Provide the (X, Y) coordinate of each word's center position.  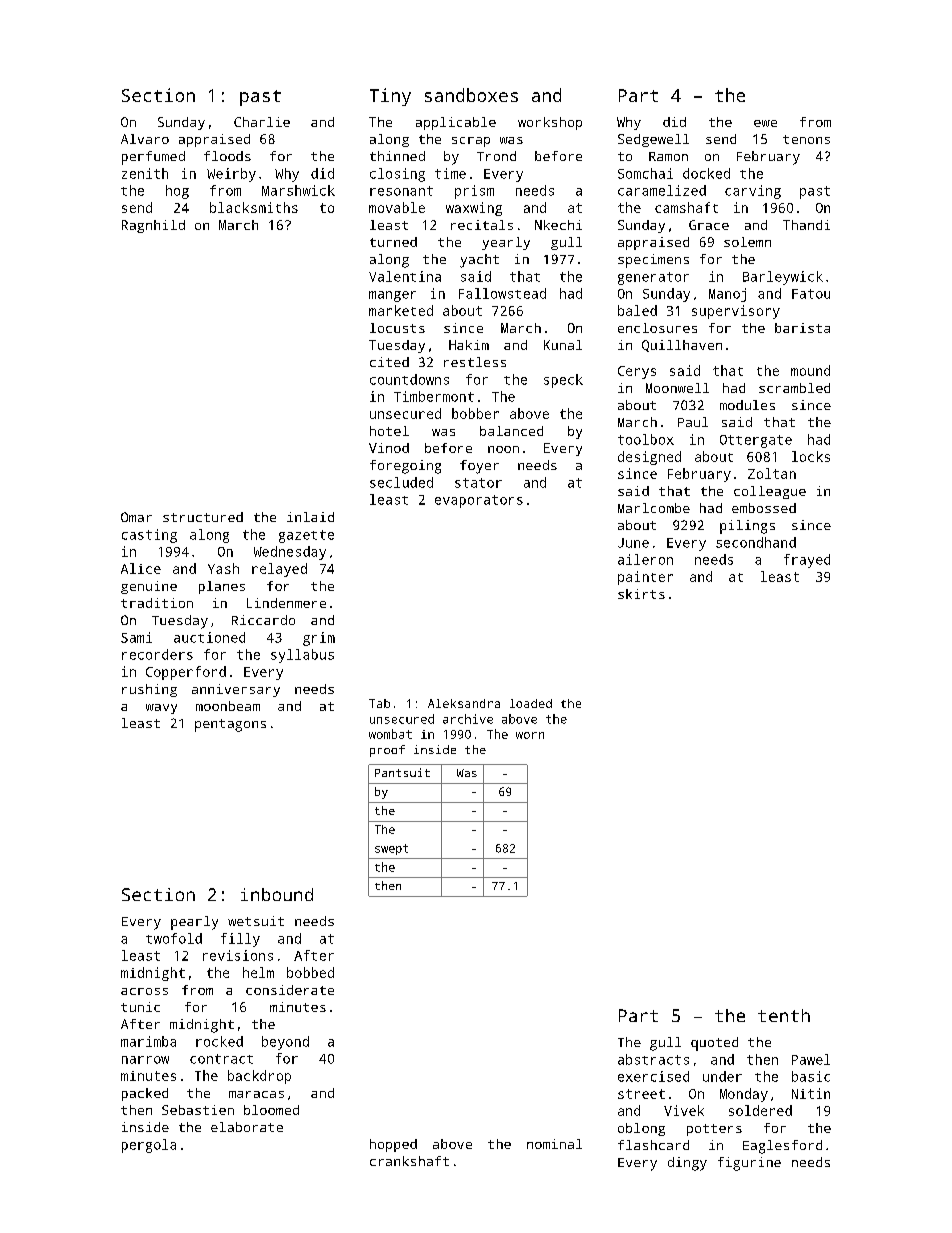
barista (802, 328)
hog (177, 192)
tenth (784, 1015)
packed (145, 1094)
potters (714, 1130)
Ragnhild (153, 226)
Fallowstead (502, 293)
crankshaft (409, 1161)
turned (393, 242)
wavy (161, 709)
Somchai (645, 173)
